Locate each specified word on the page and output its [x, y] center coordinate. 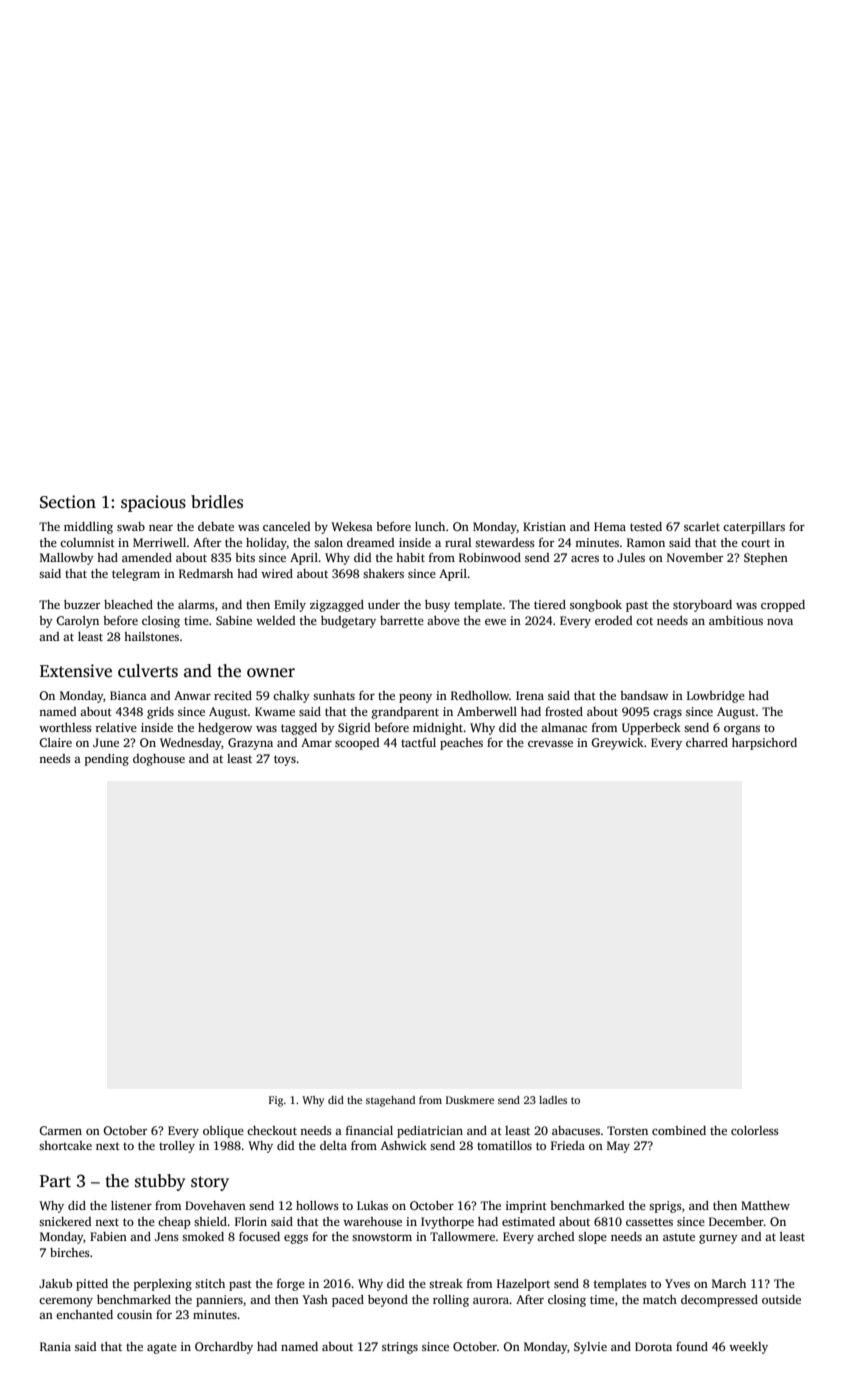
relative [116, 727]
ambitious [736, 620]
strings [400, 1348]
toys [285, 760]
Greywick [617, 744]
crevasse [550, 744]
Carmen [60, 1130]
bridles [217, 502]
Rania [55, 1346]
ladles [553, 1100]
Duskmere [470, 1100]
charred [707, 742]
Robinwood [490, 557]
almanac [564, 727]
